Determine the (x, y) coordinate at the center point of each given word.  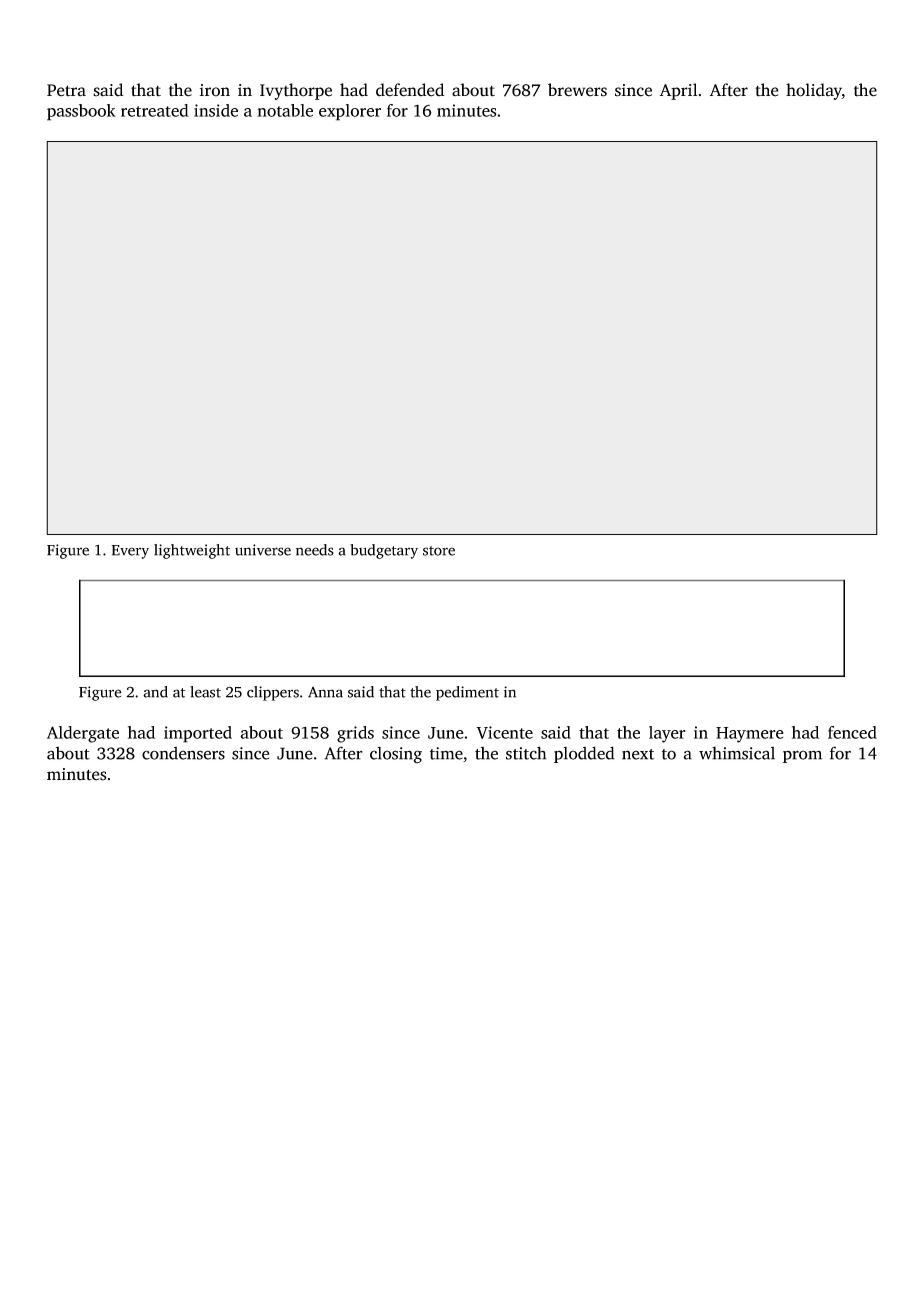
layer (667, 734)
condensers (183, 753)
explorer (350, 112)
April (678, 91)
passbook (81, 112)
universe (263, 550)
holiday (814, 91)
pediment (467, 693)
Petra (66, 90)
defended (410, 90)
